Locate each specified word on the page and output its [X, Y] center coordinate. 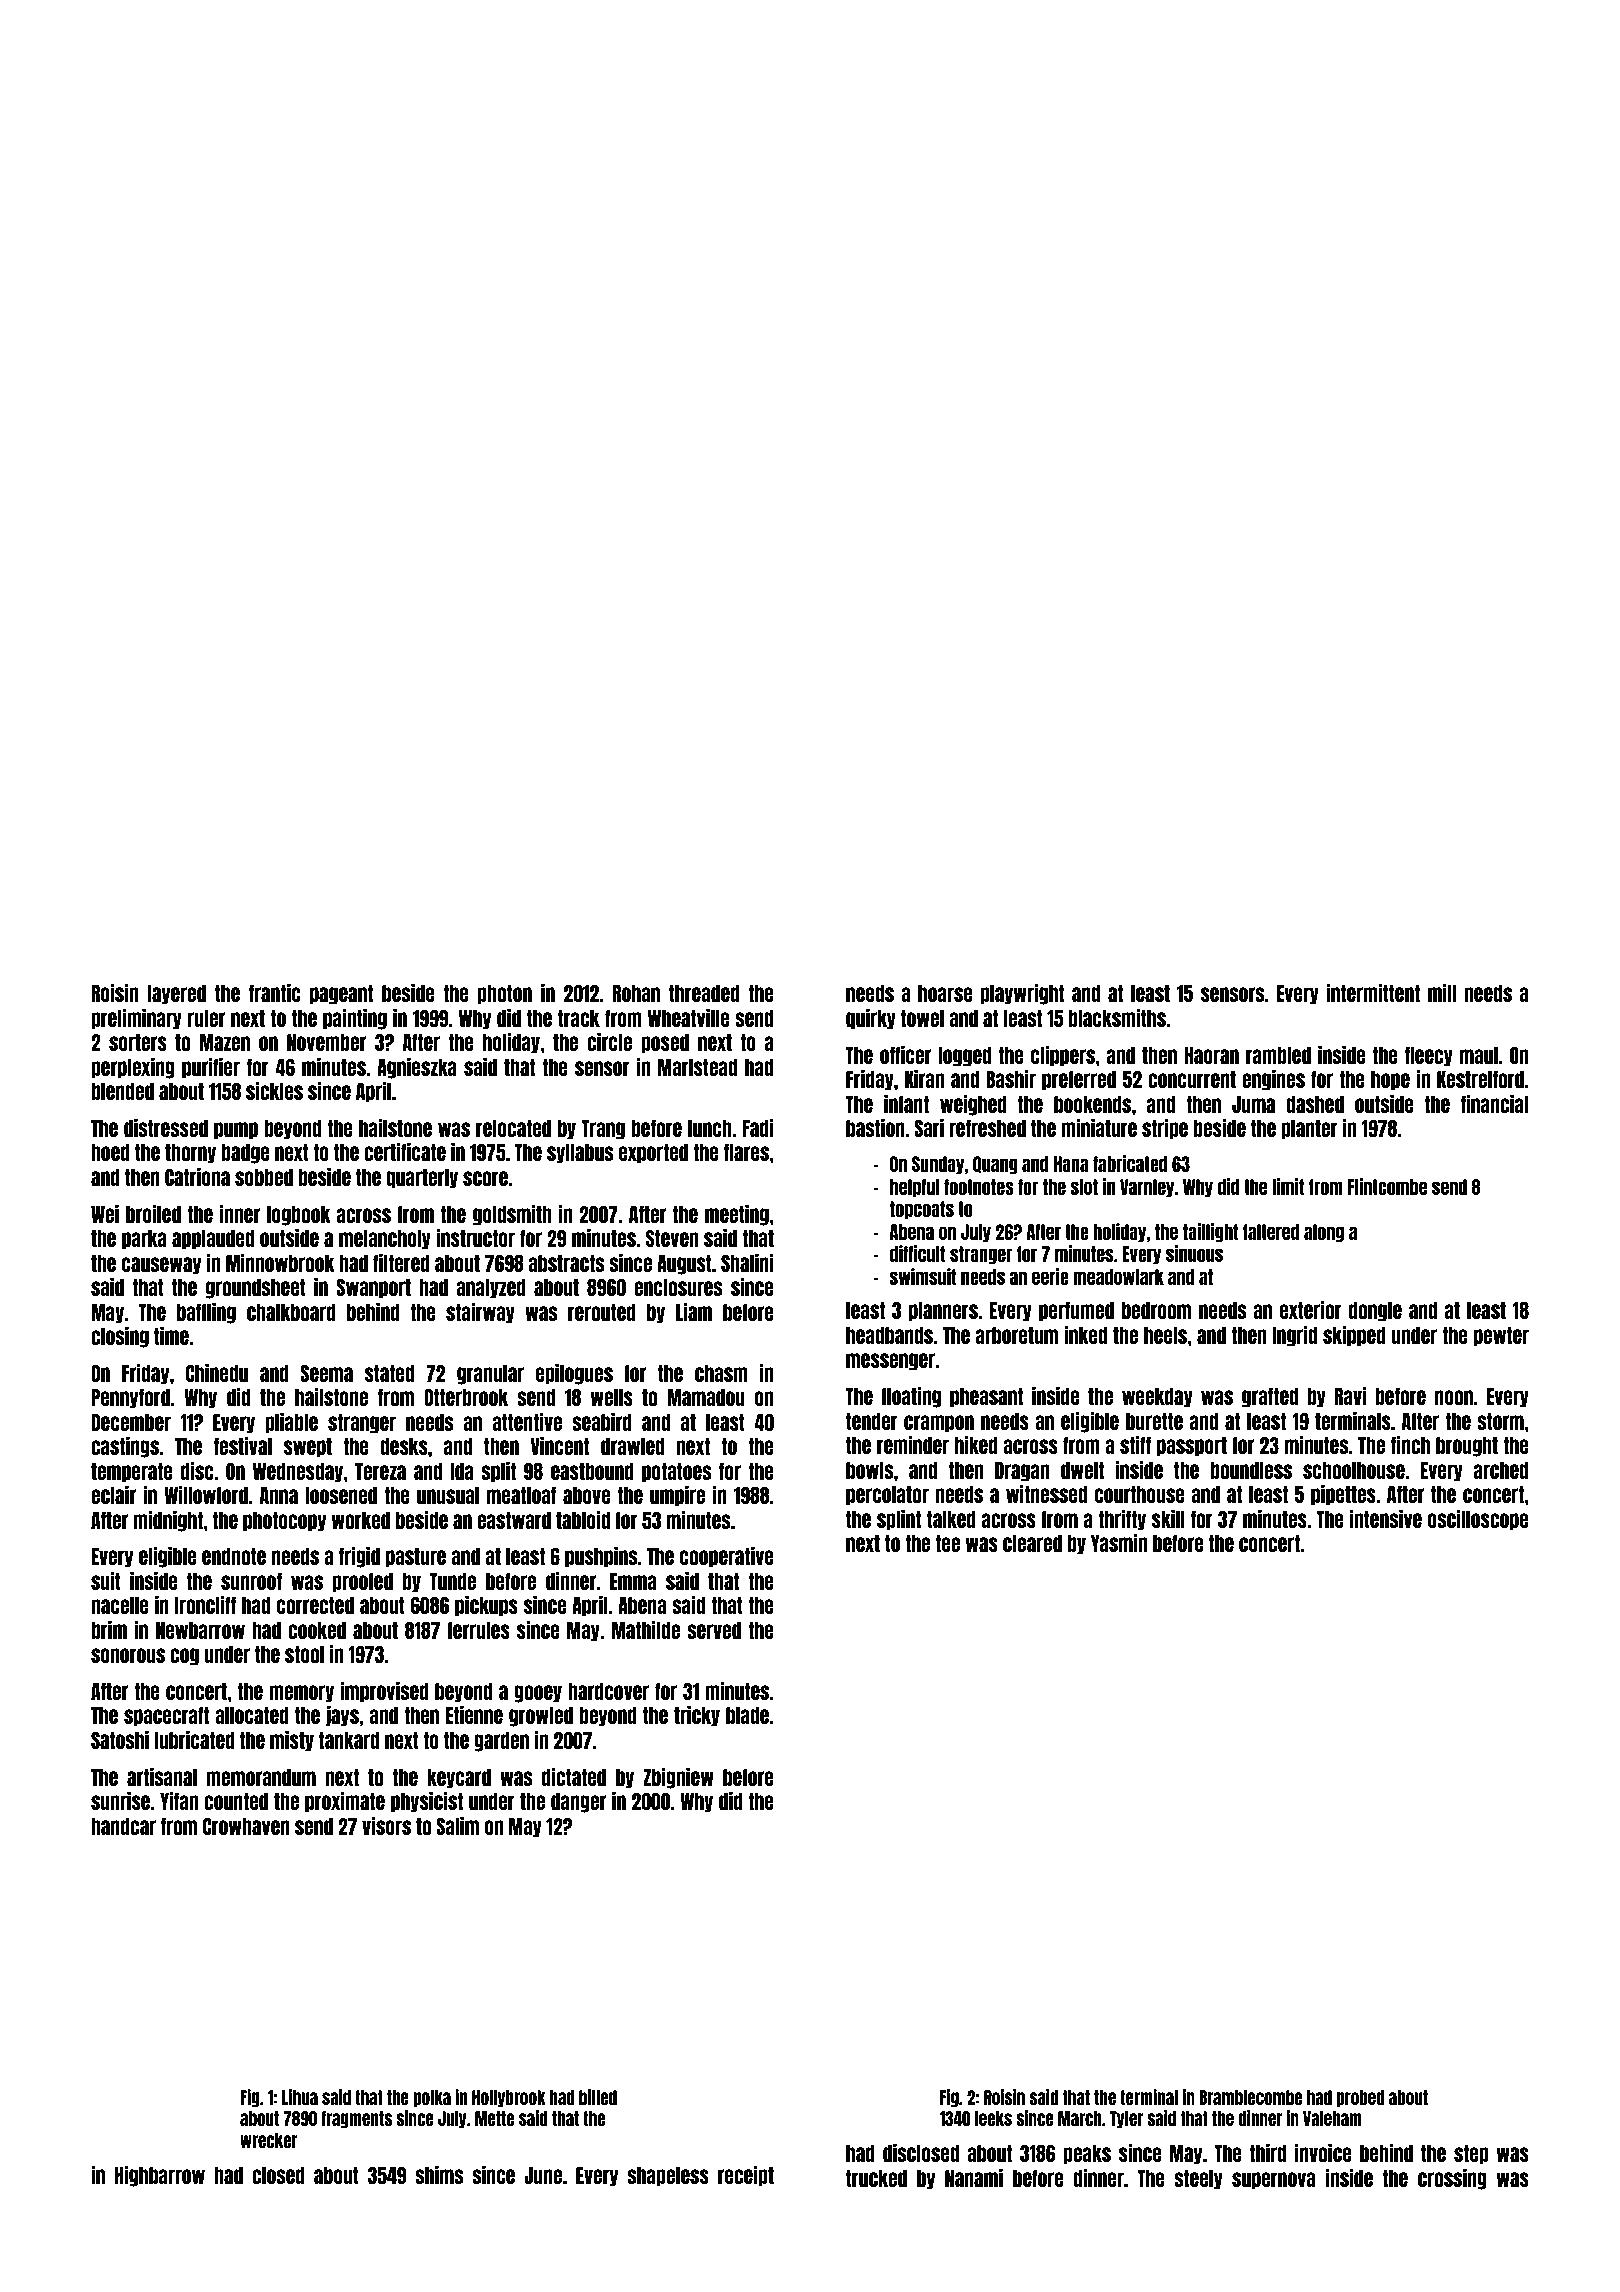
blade [747, 1715]
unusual [448, 1495]
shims [439, 2175]
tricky [697, 1716]
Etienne [474, 1715]
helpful [914, 1188]
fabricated [1130, 1163]
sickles [274, 1091]
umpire [677, 1496]
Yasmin [1119, 1543]
